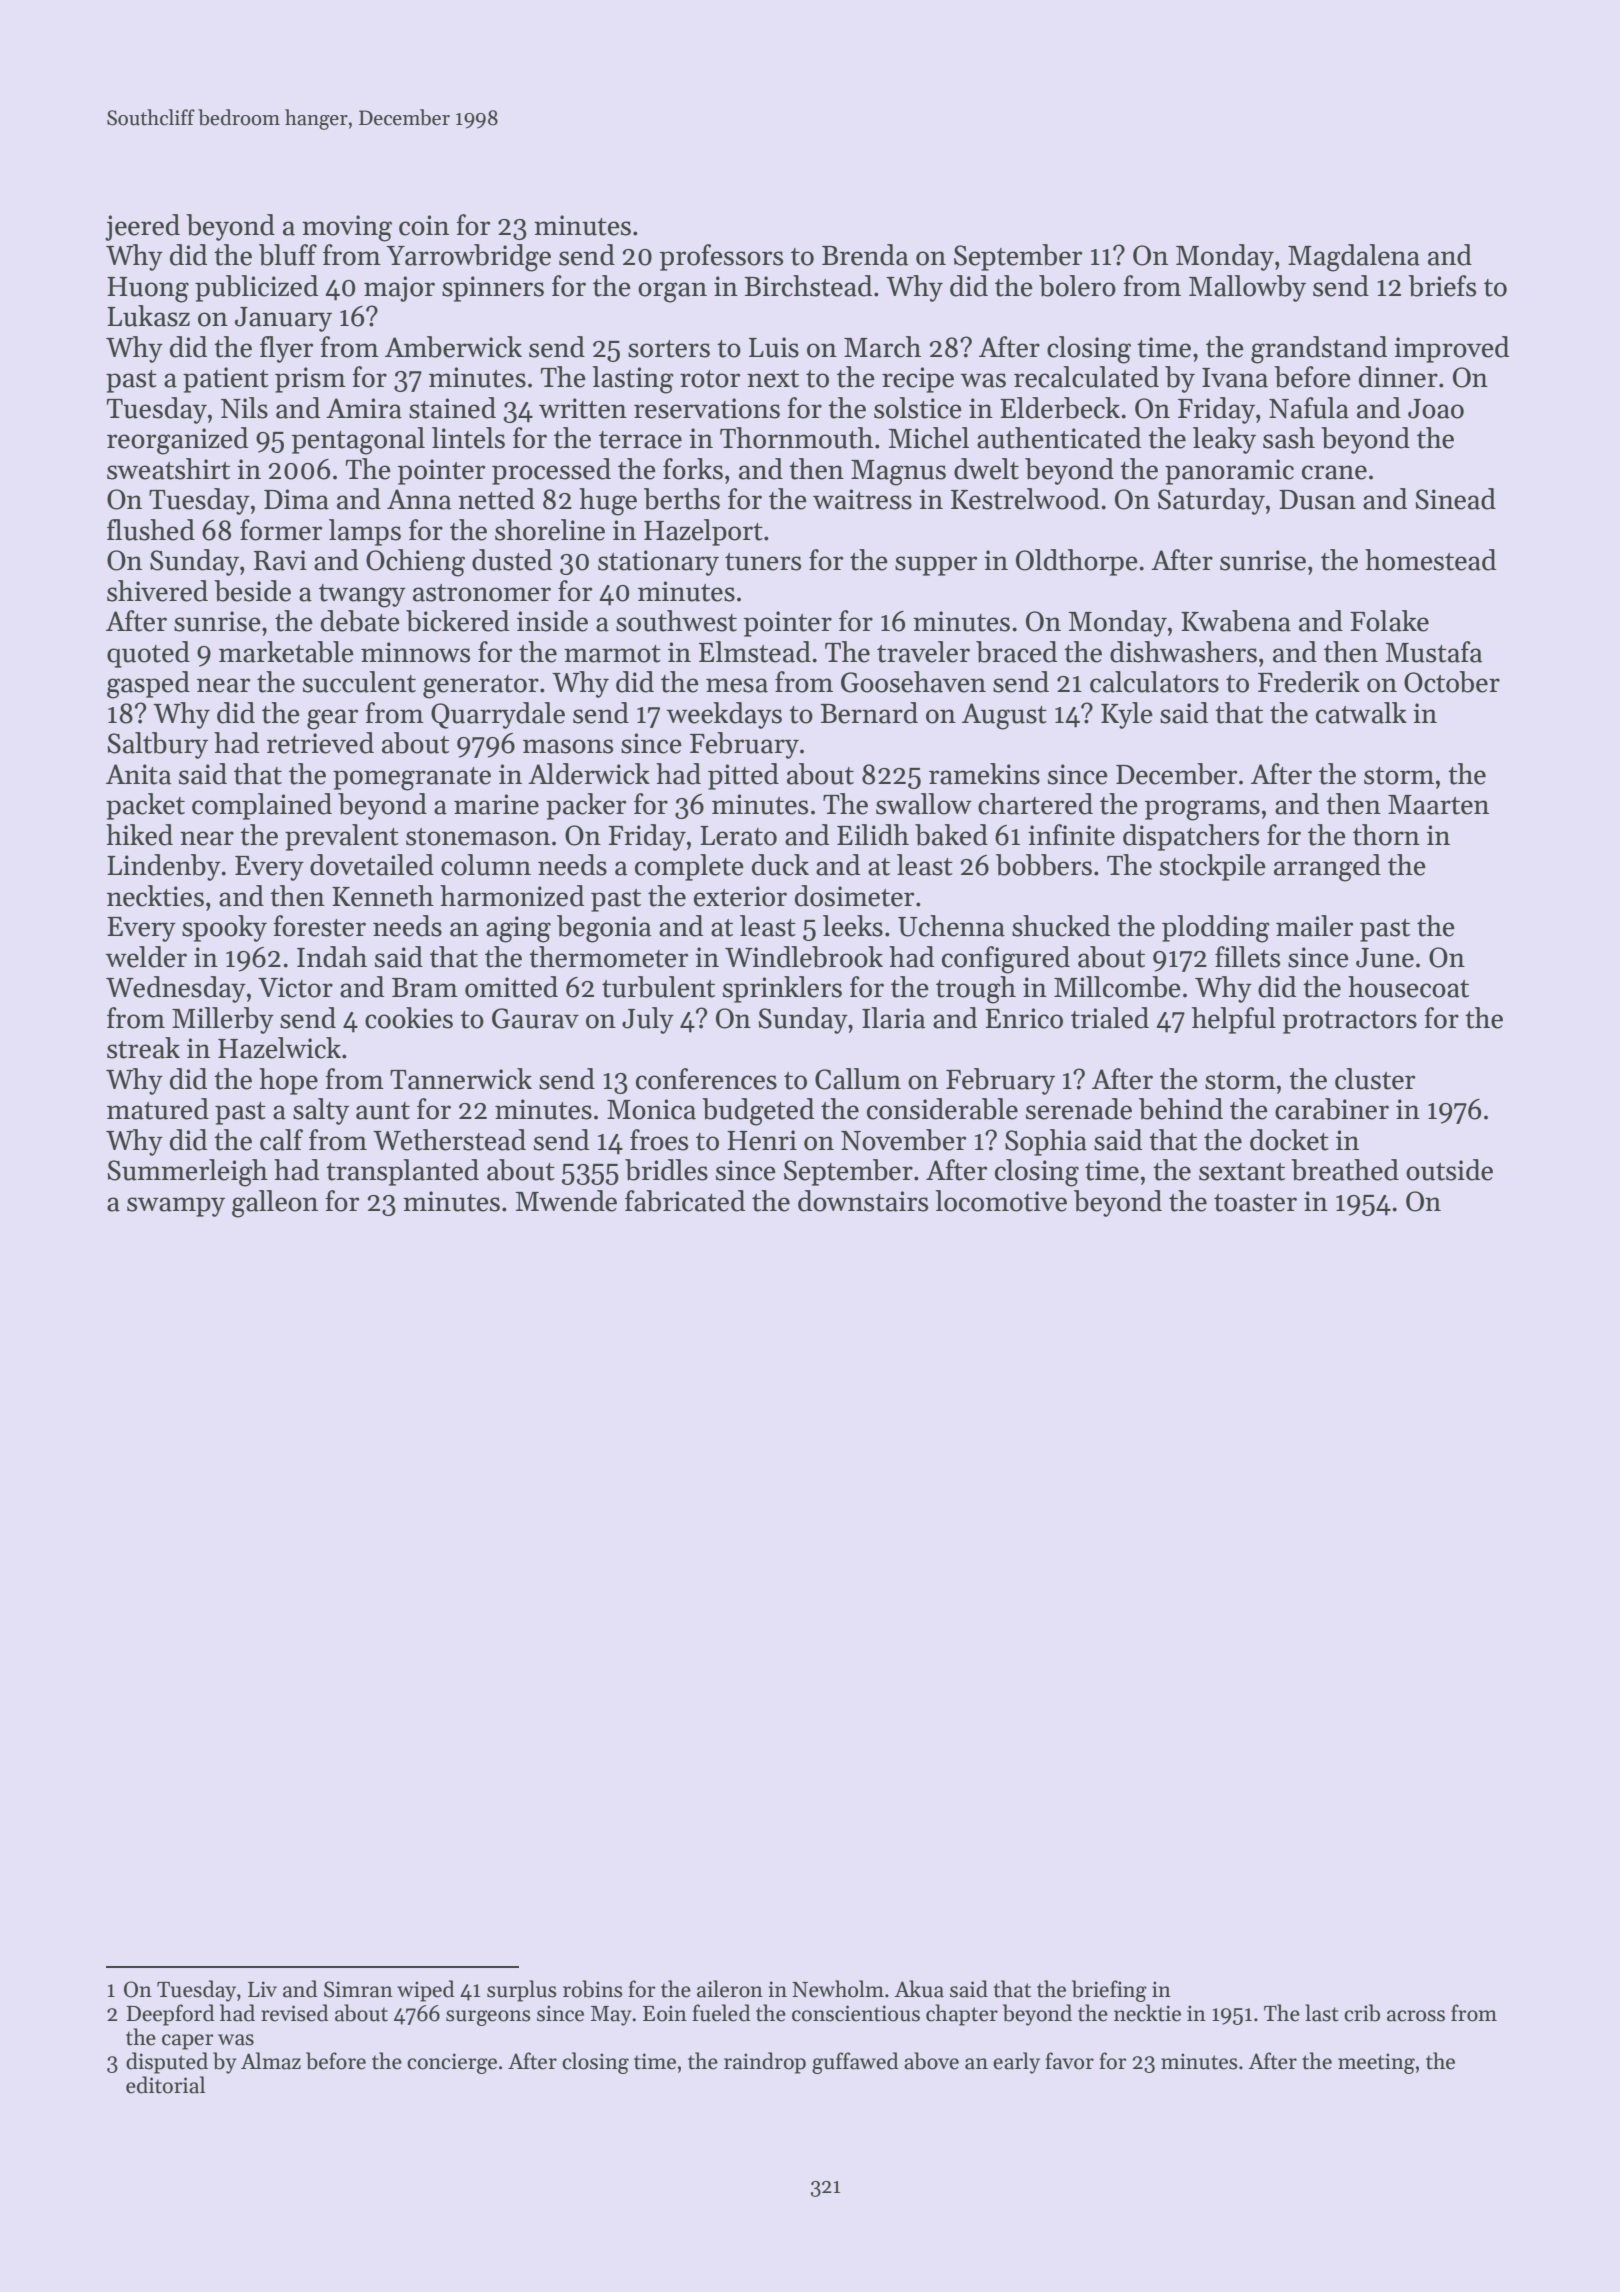 The image size is (1620, 2292). Describe the element at coordinates (1451, 349) in the screenshot. I see `improved` at that location.
